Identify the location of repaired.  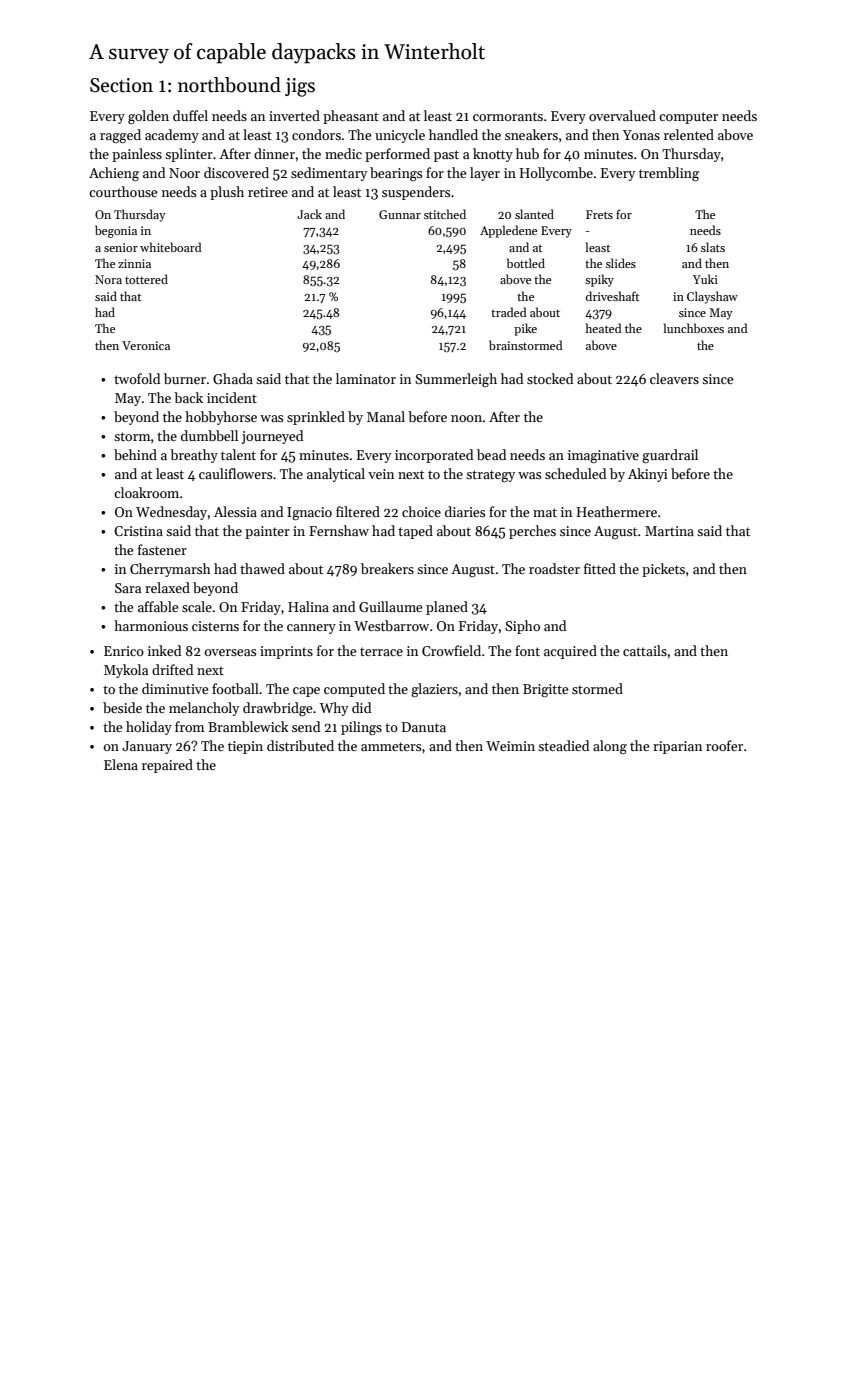
(167, 766).
